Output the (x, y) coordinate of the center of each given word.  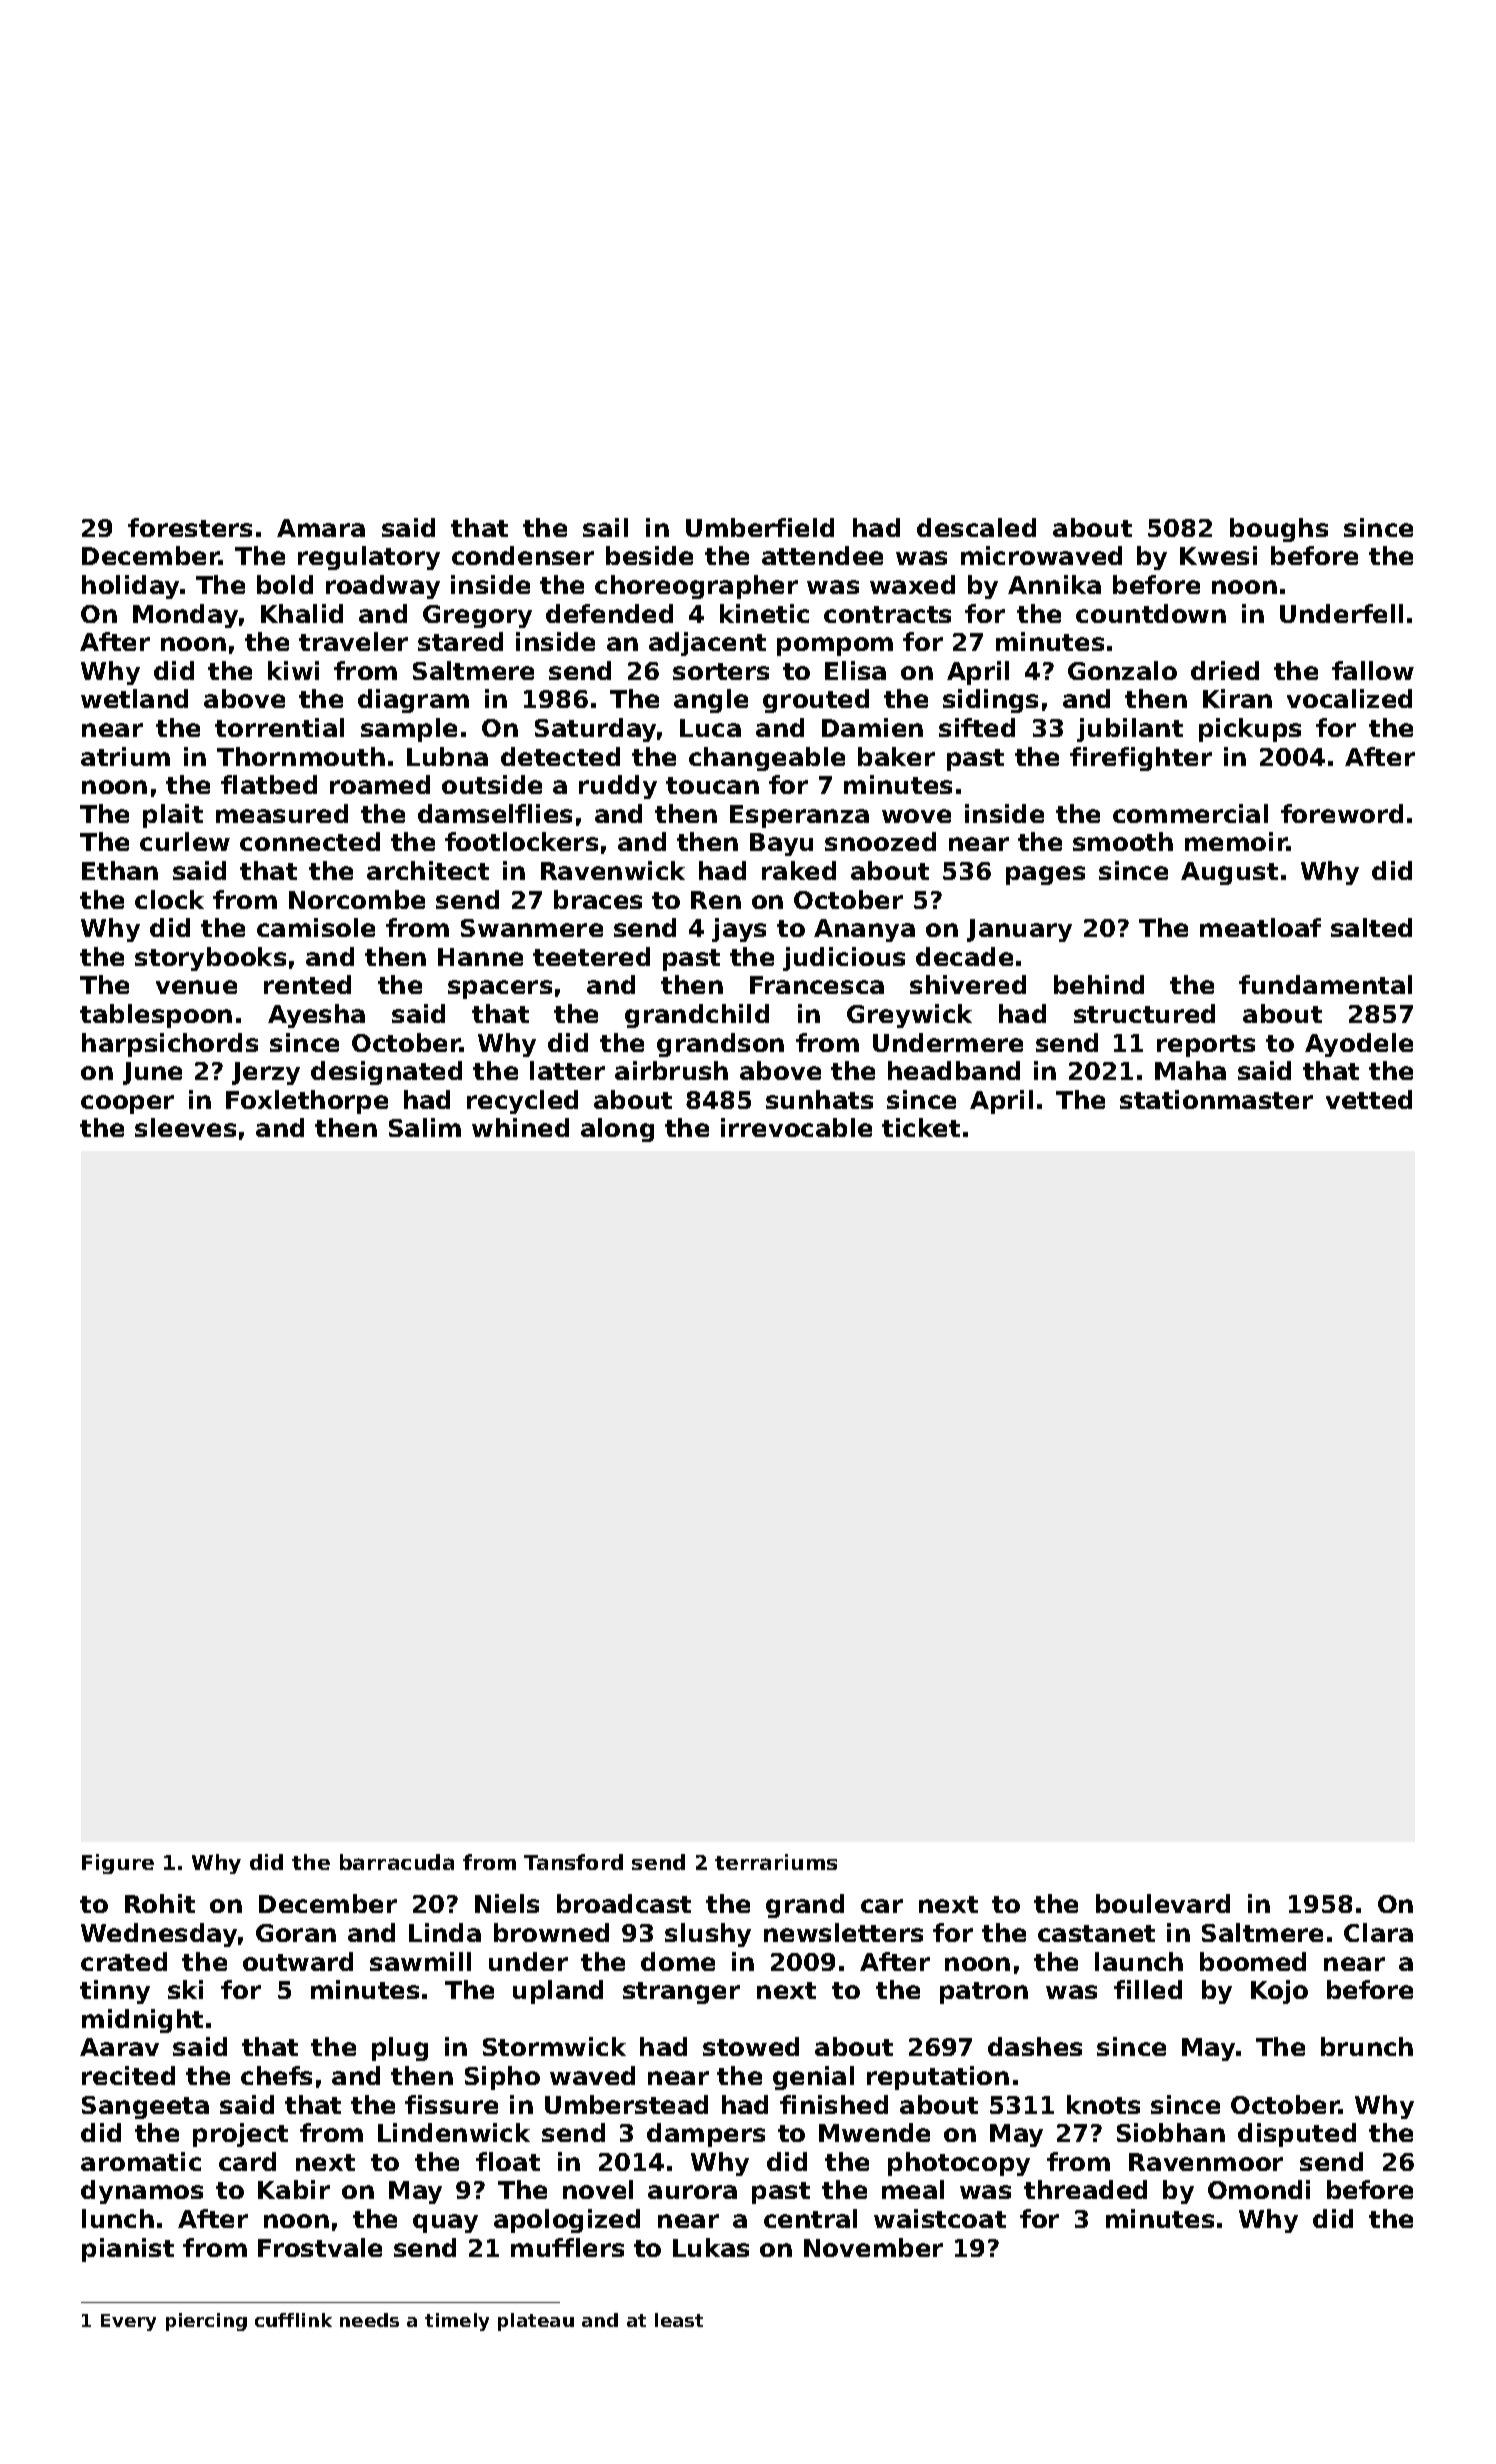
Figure (118, 1864)
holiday (131, 587)
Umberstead (626, 2104)
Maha (1190, 1070)
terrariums (776, 1862)
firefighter (1141, 759)
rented (307, 984)
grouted (816, 701)
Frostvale (320, 2247)
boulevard (1163, 1903)
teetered (591, 956)
